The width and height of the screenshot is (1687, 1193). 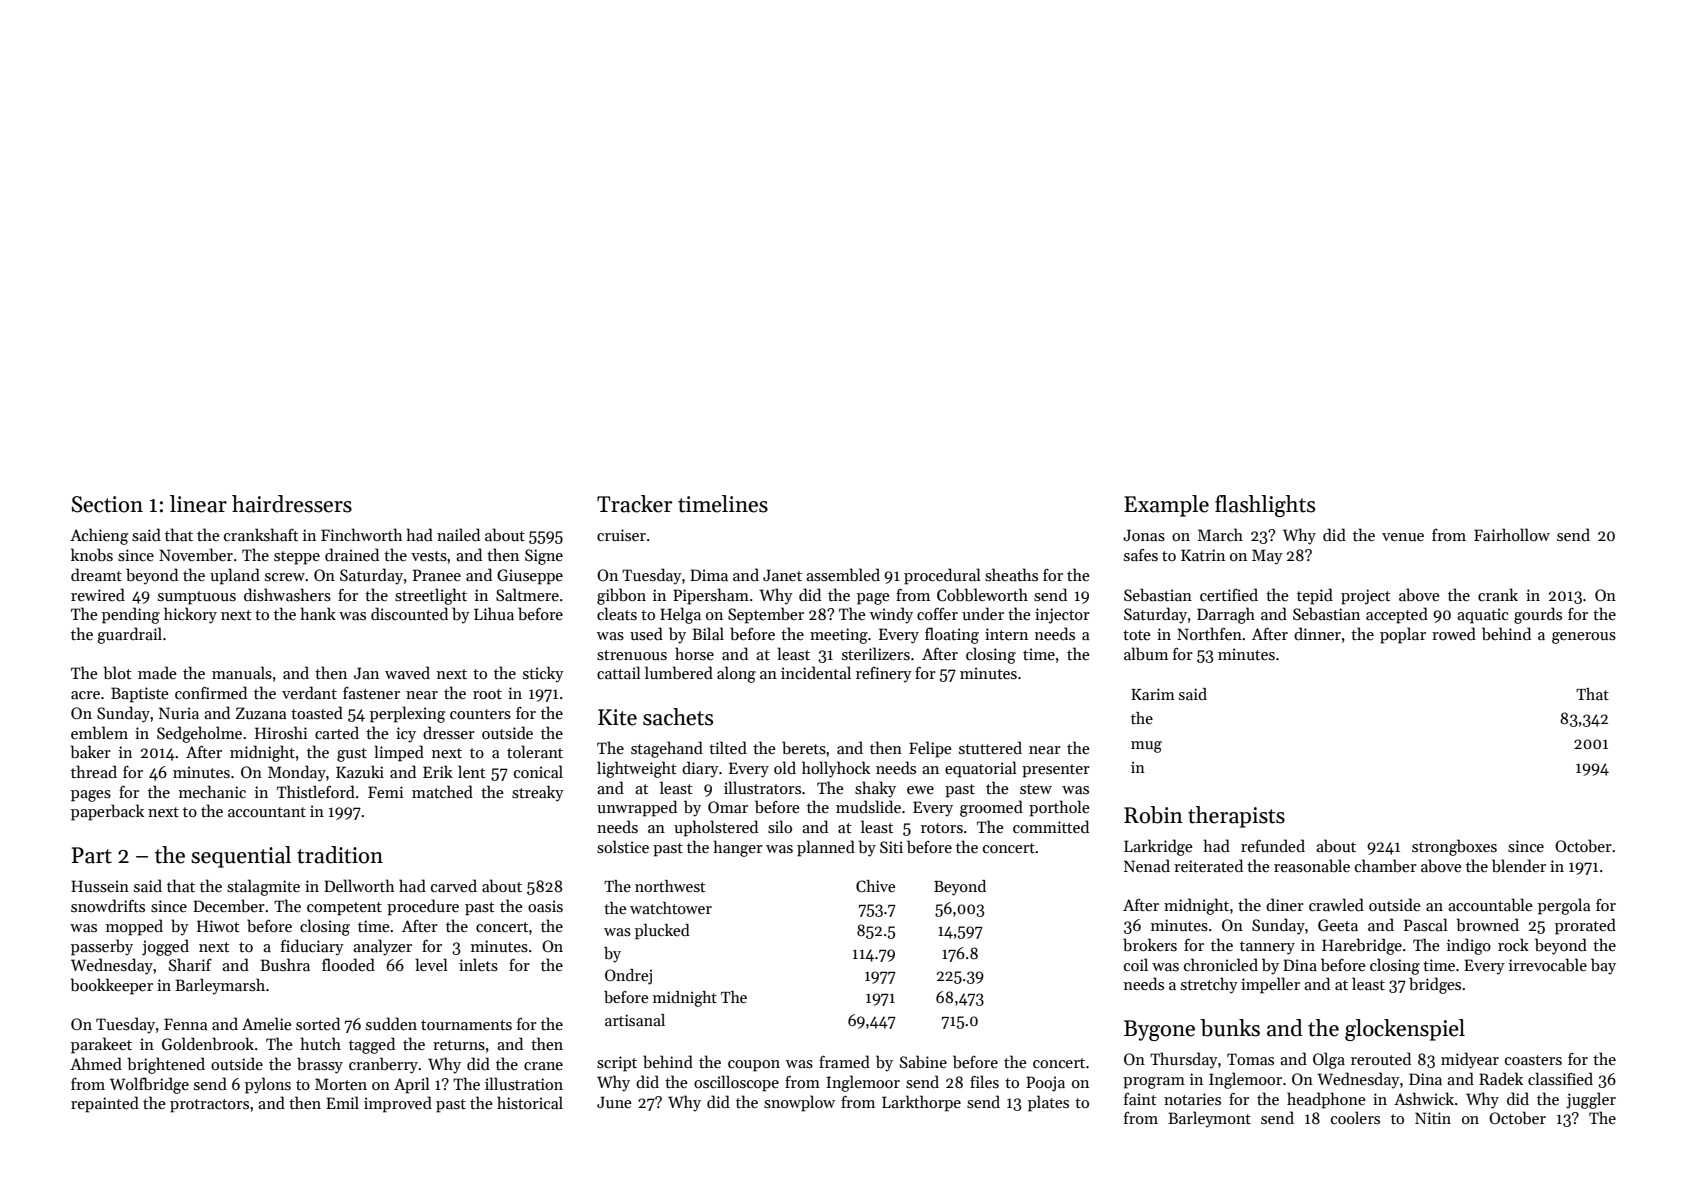 What do you see at coordinates (1265, 506) in the screenshot?
I see `flashlights` at bounding box center [1265, 506].
